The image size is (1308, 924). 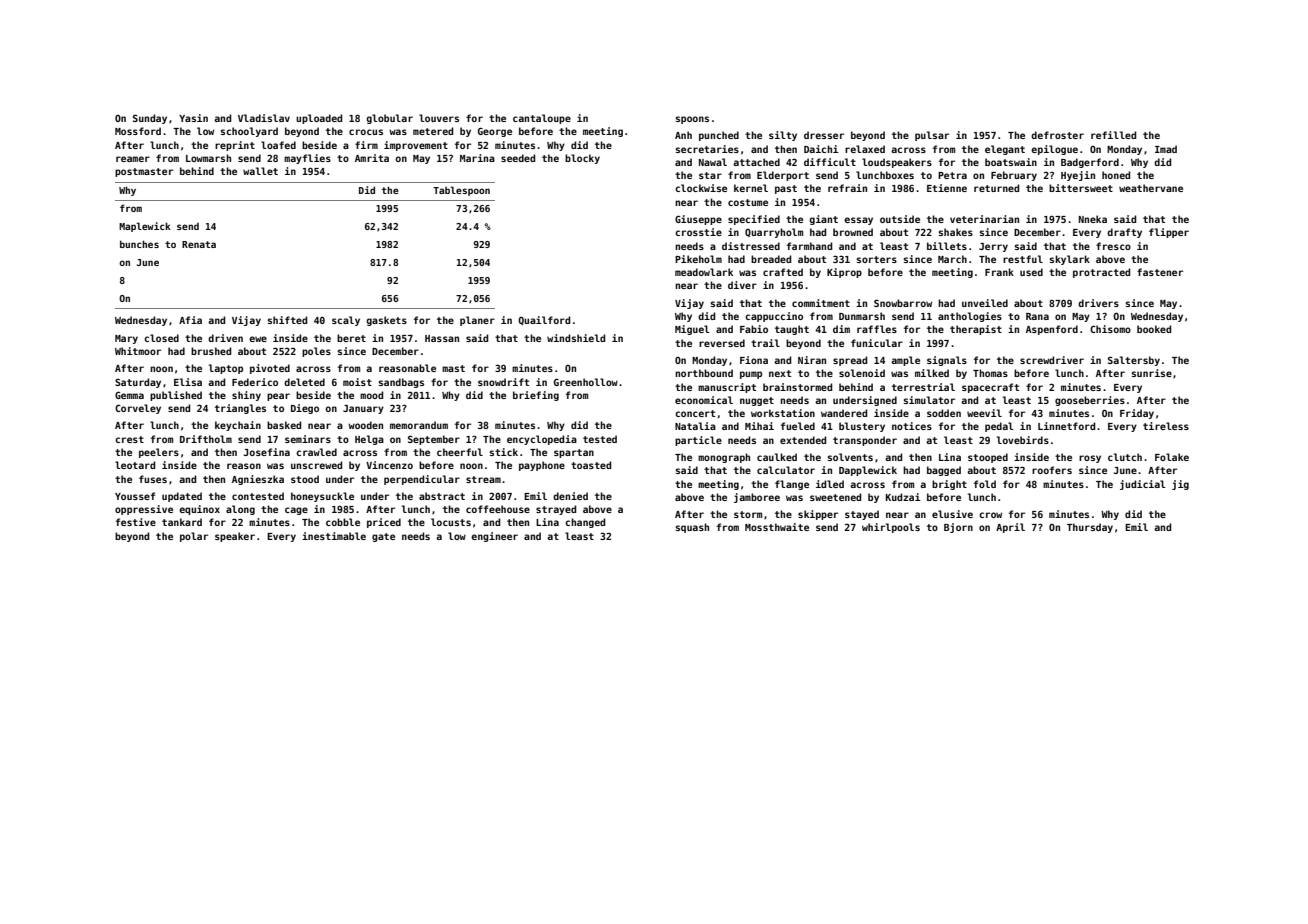 I want to click on wallet, so click(x=260, y=171).
